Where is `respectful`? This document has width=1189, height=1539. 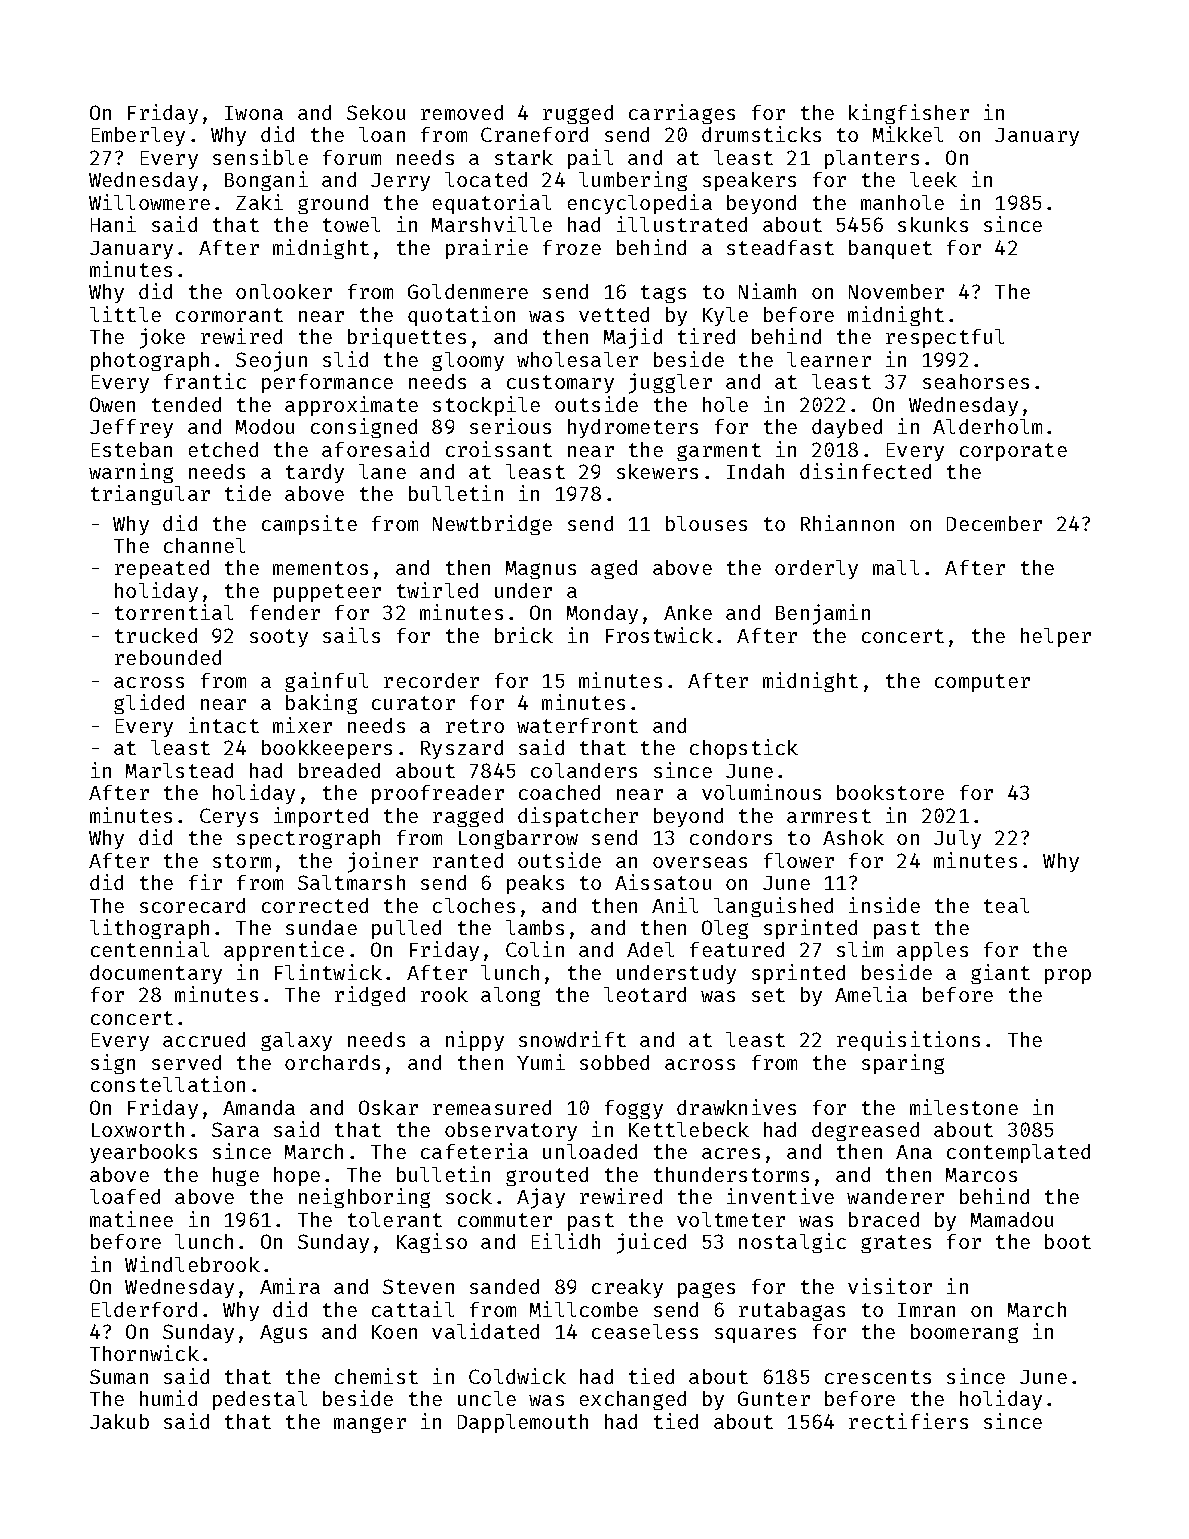 respectful is located at coordinates (945, 338).
